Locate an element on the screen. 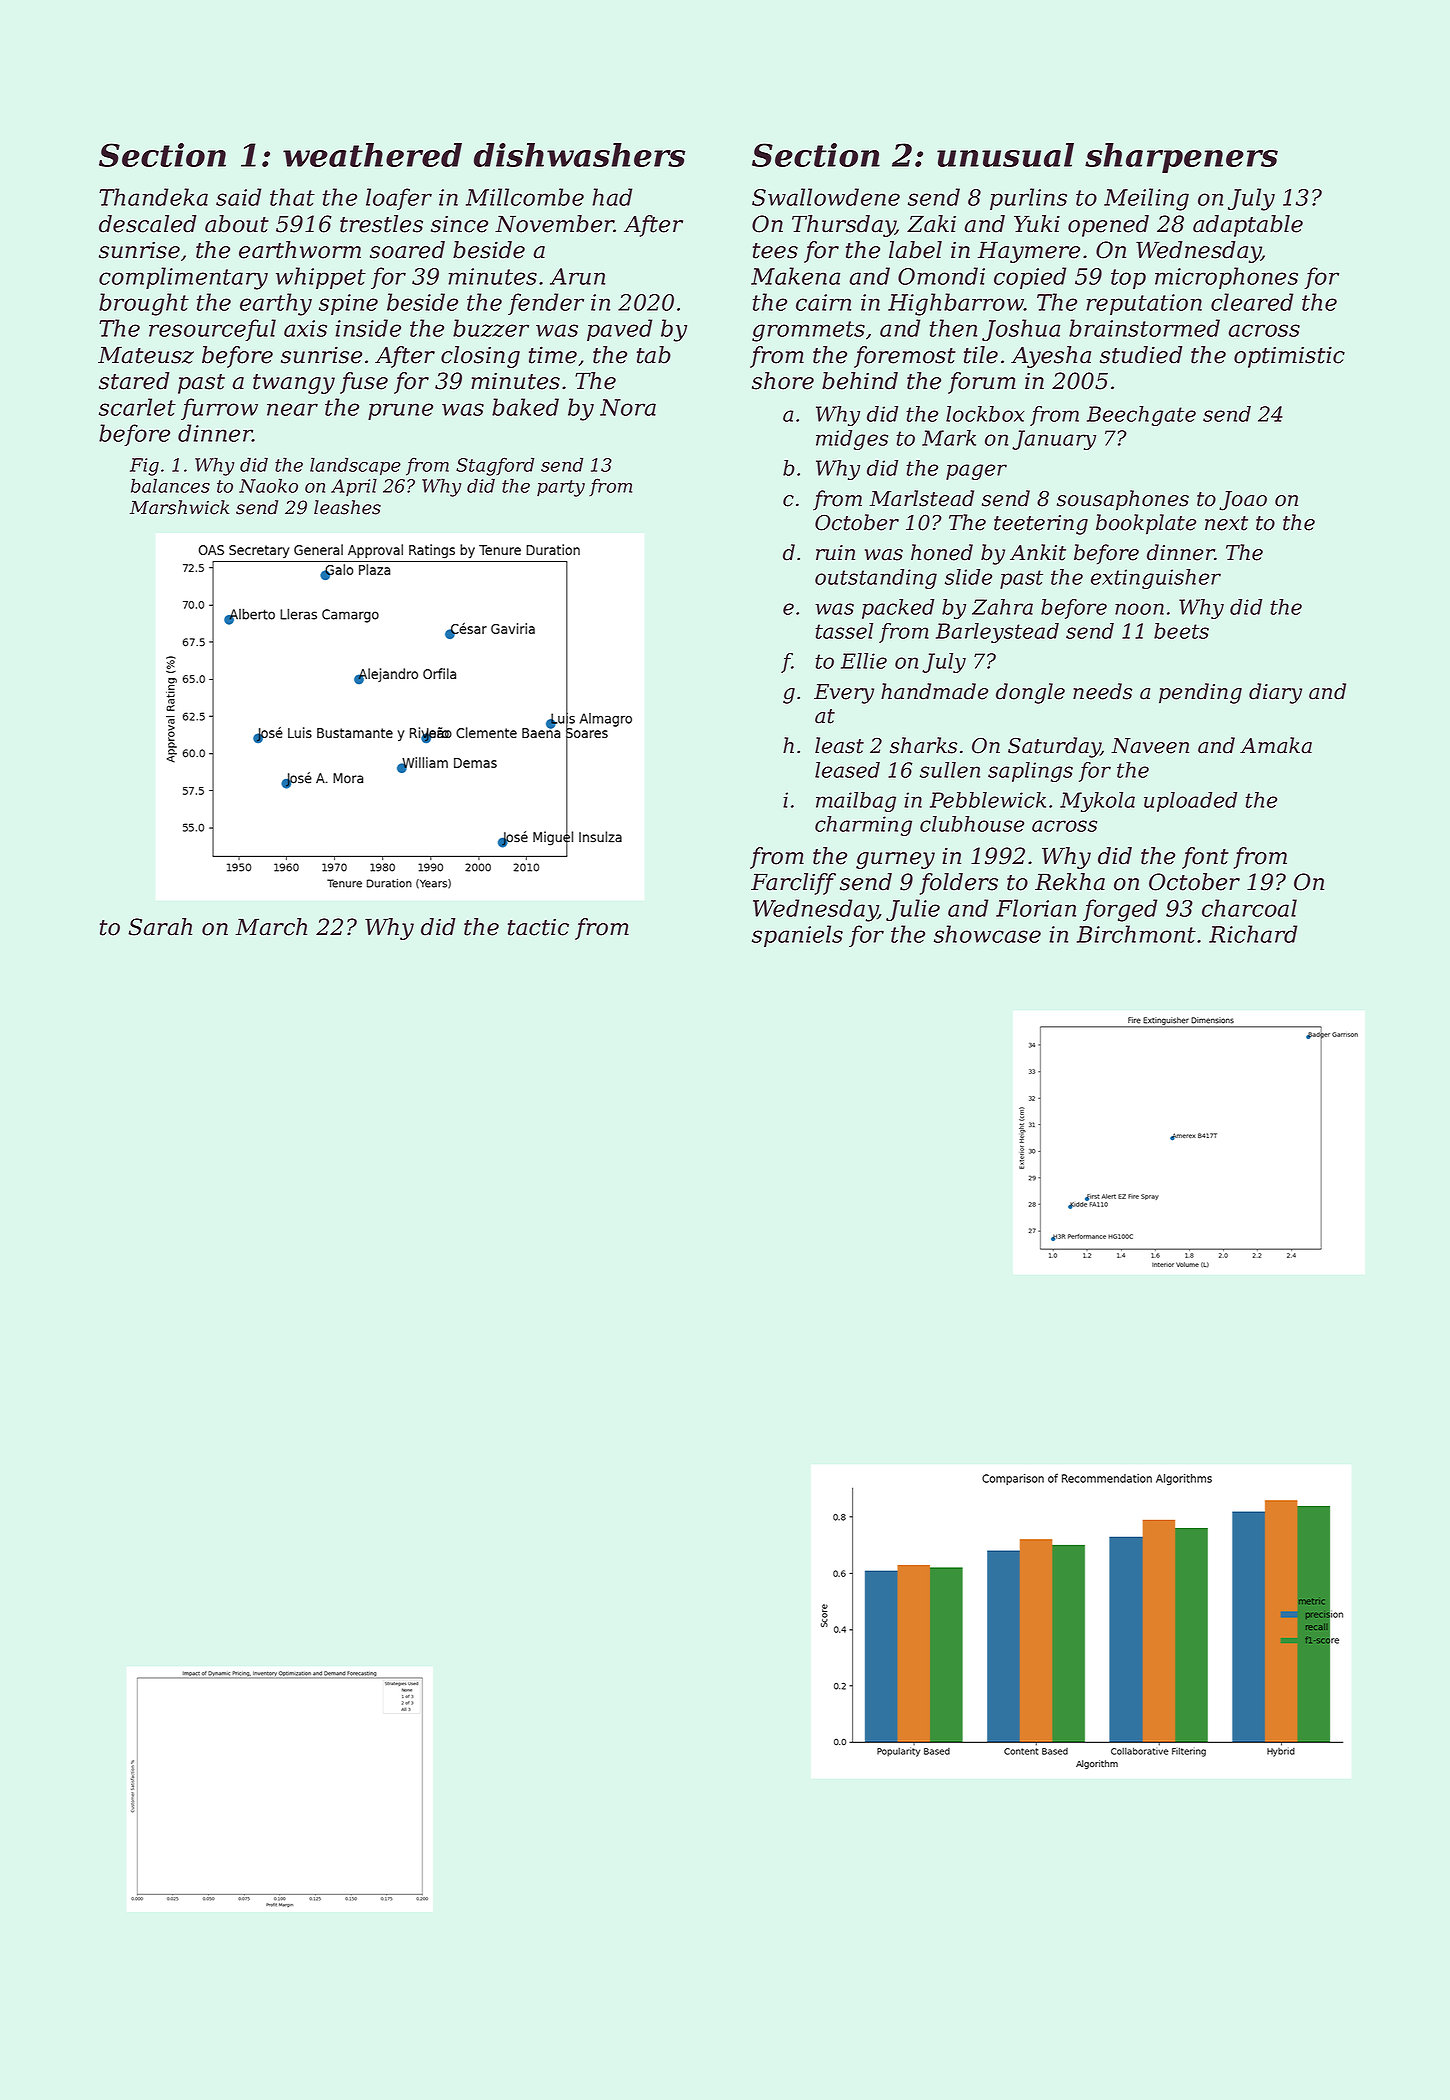  Sarah is located at coordinates (160, 927).
